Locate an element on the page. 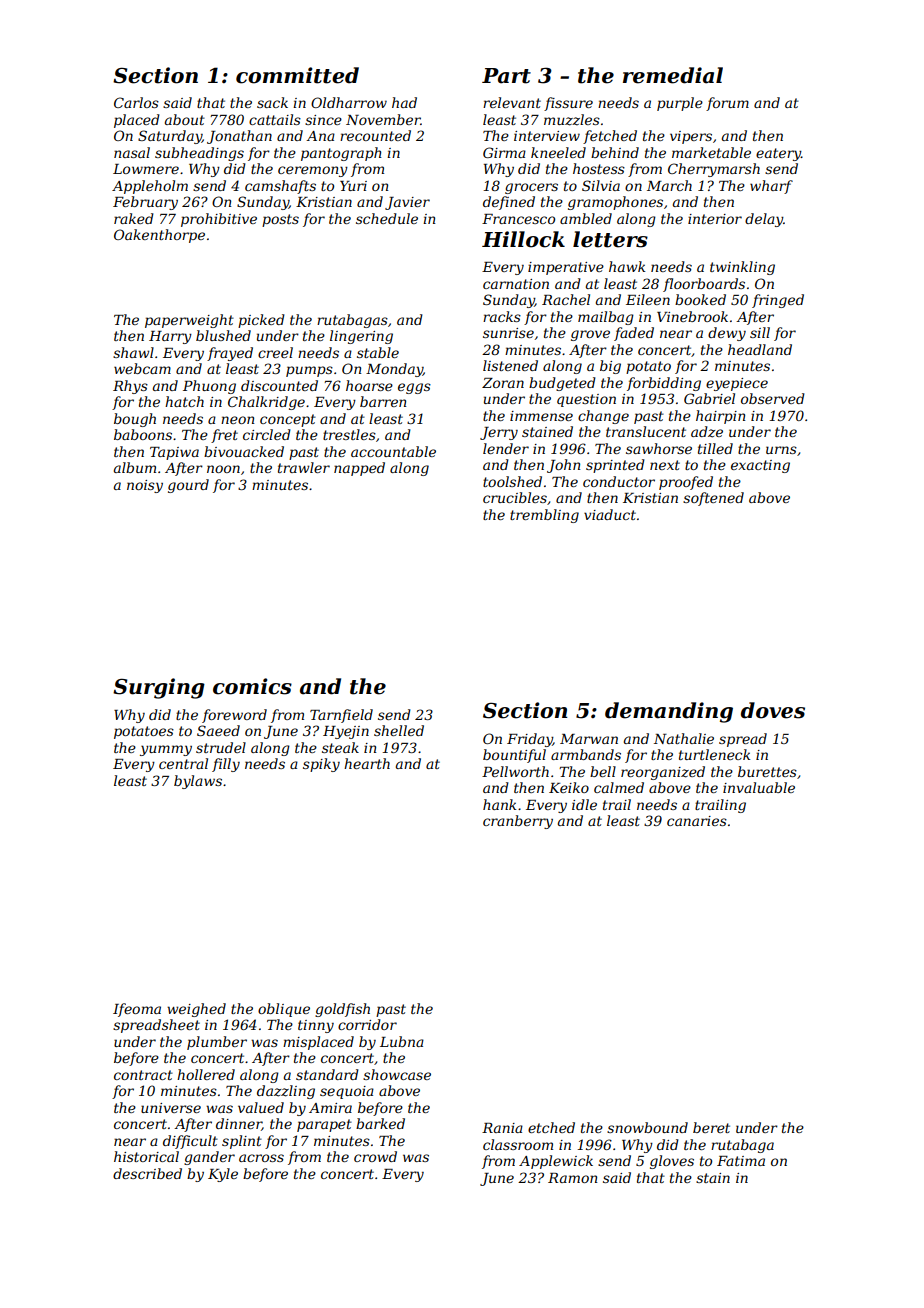  demanding is located at coordinates (669, 712).
